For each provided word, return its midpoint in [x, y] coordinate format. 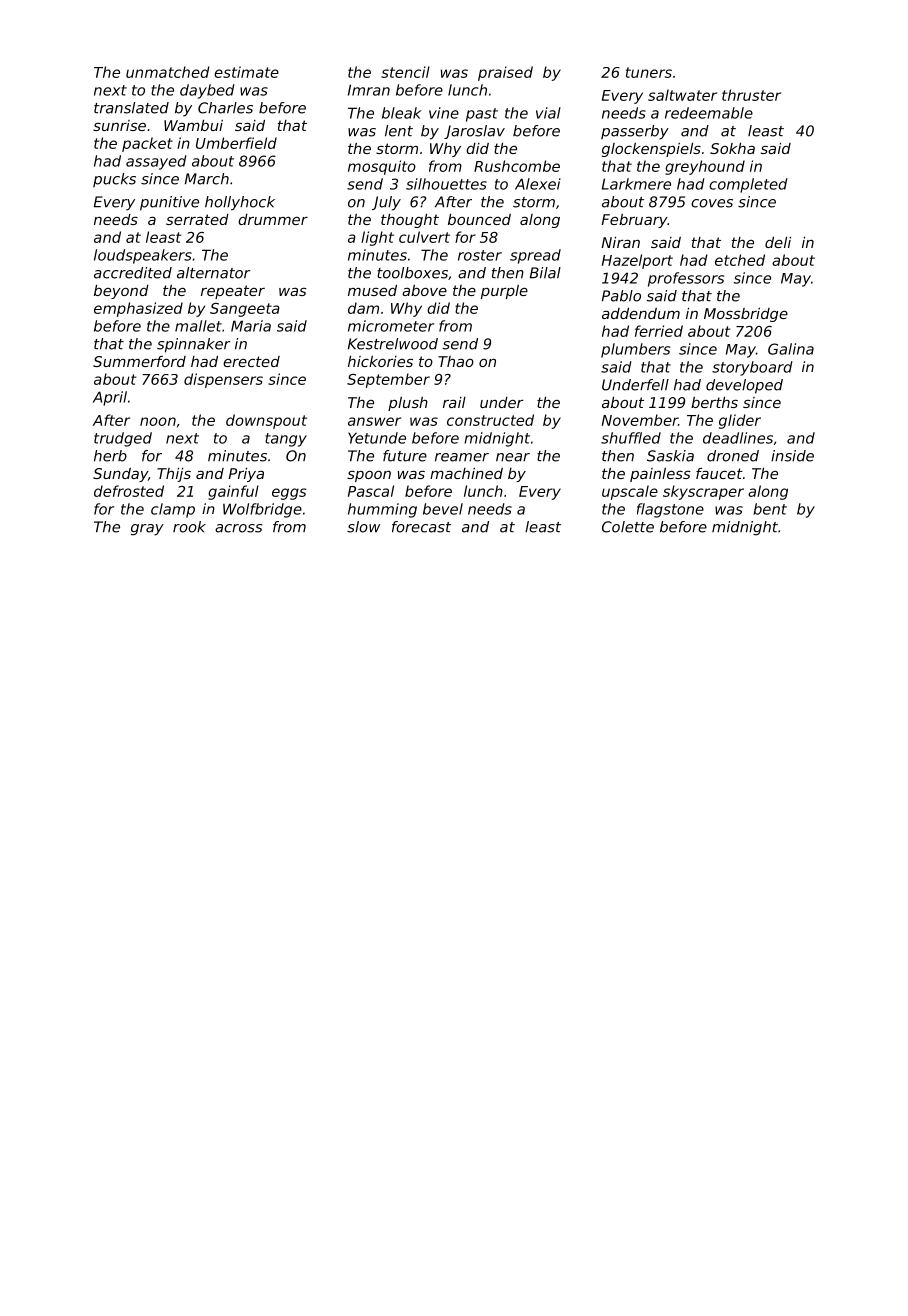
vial [548, 113]
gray [147, 530]
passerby [635, 132]
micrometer [391, 326]
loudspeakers [143, 256]
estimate [246, 72]
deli [778, 242]
